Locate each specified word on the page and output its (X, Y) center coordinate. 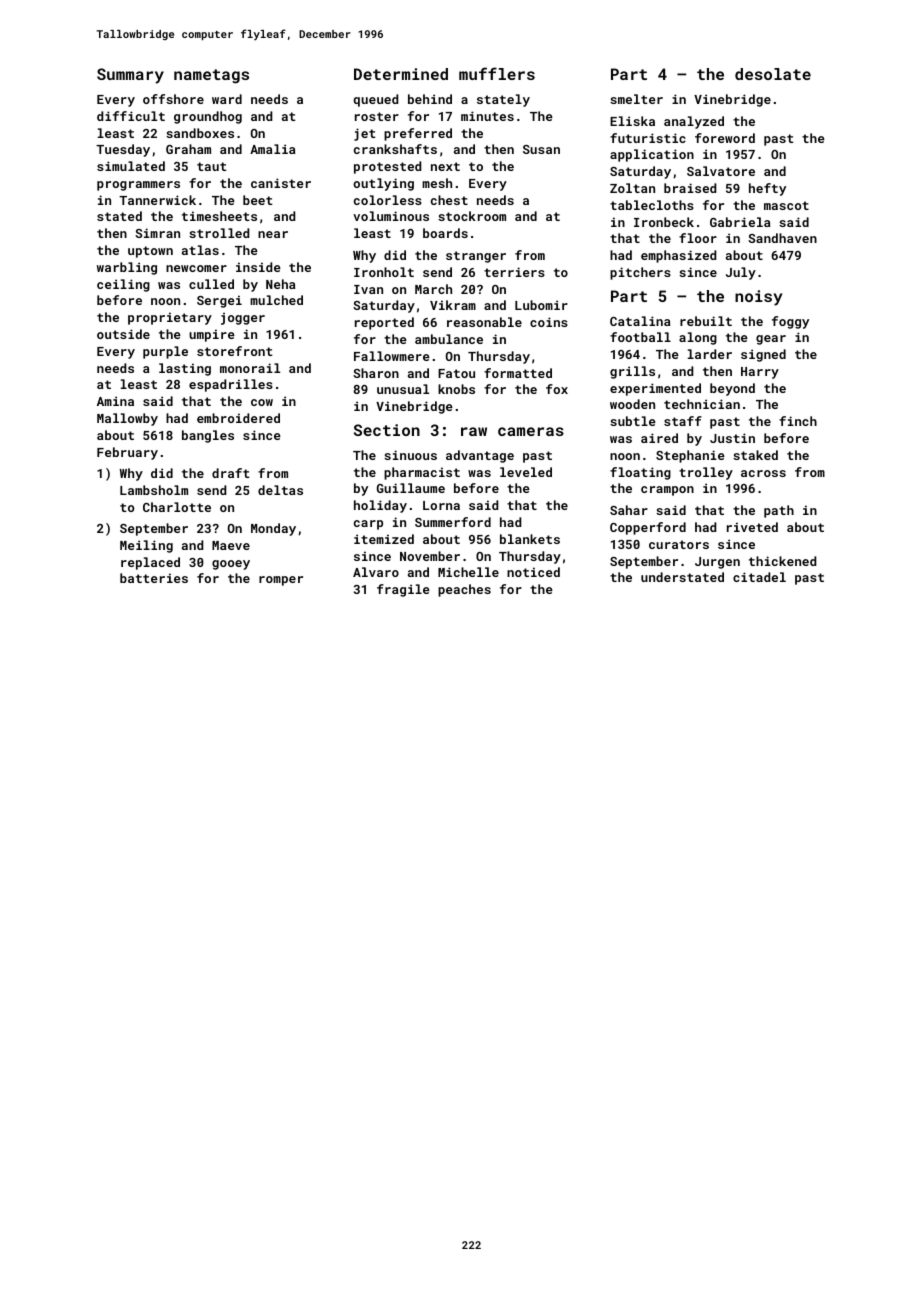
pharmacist (422, 473)
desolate (773, 74)
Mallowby (127, 419)
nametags (211, 76)
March (433, 289)
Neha (280, 284)
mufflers (497, 73)
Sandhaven (782, 238)
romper (281, 581)
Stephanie (690, 456)
